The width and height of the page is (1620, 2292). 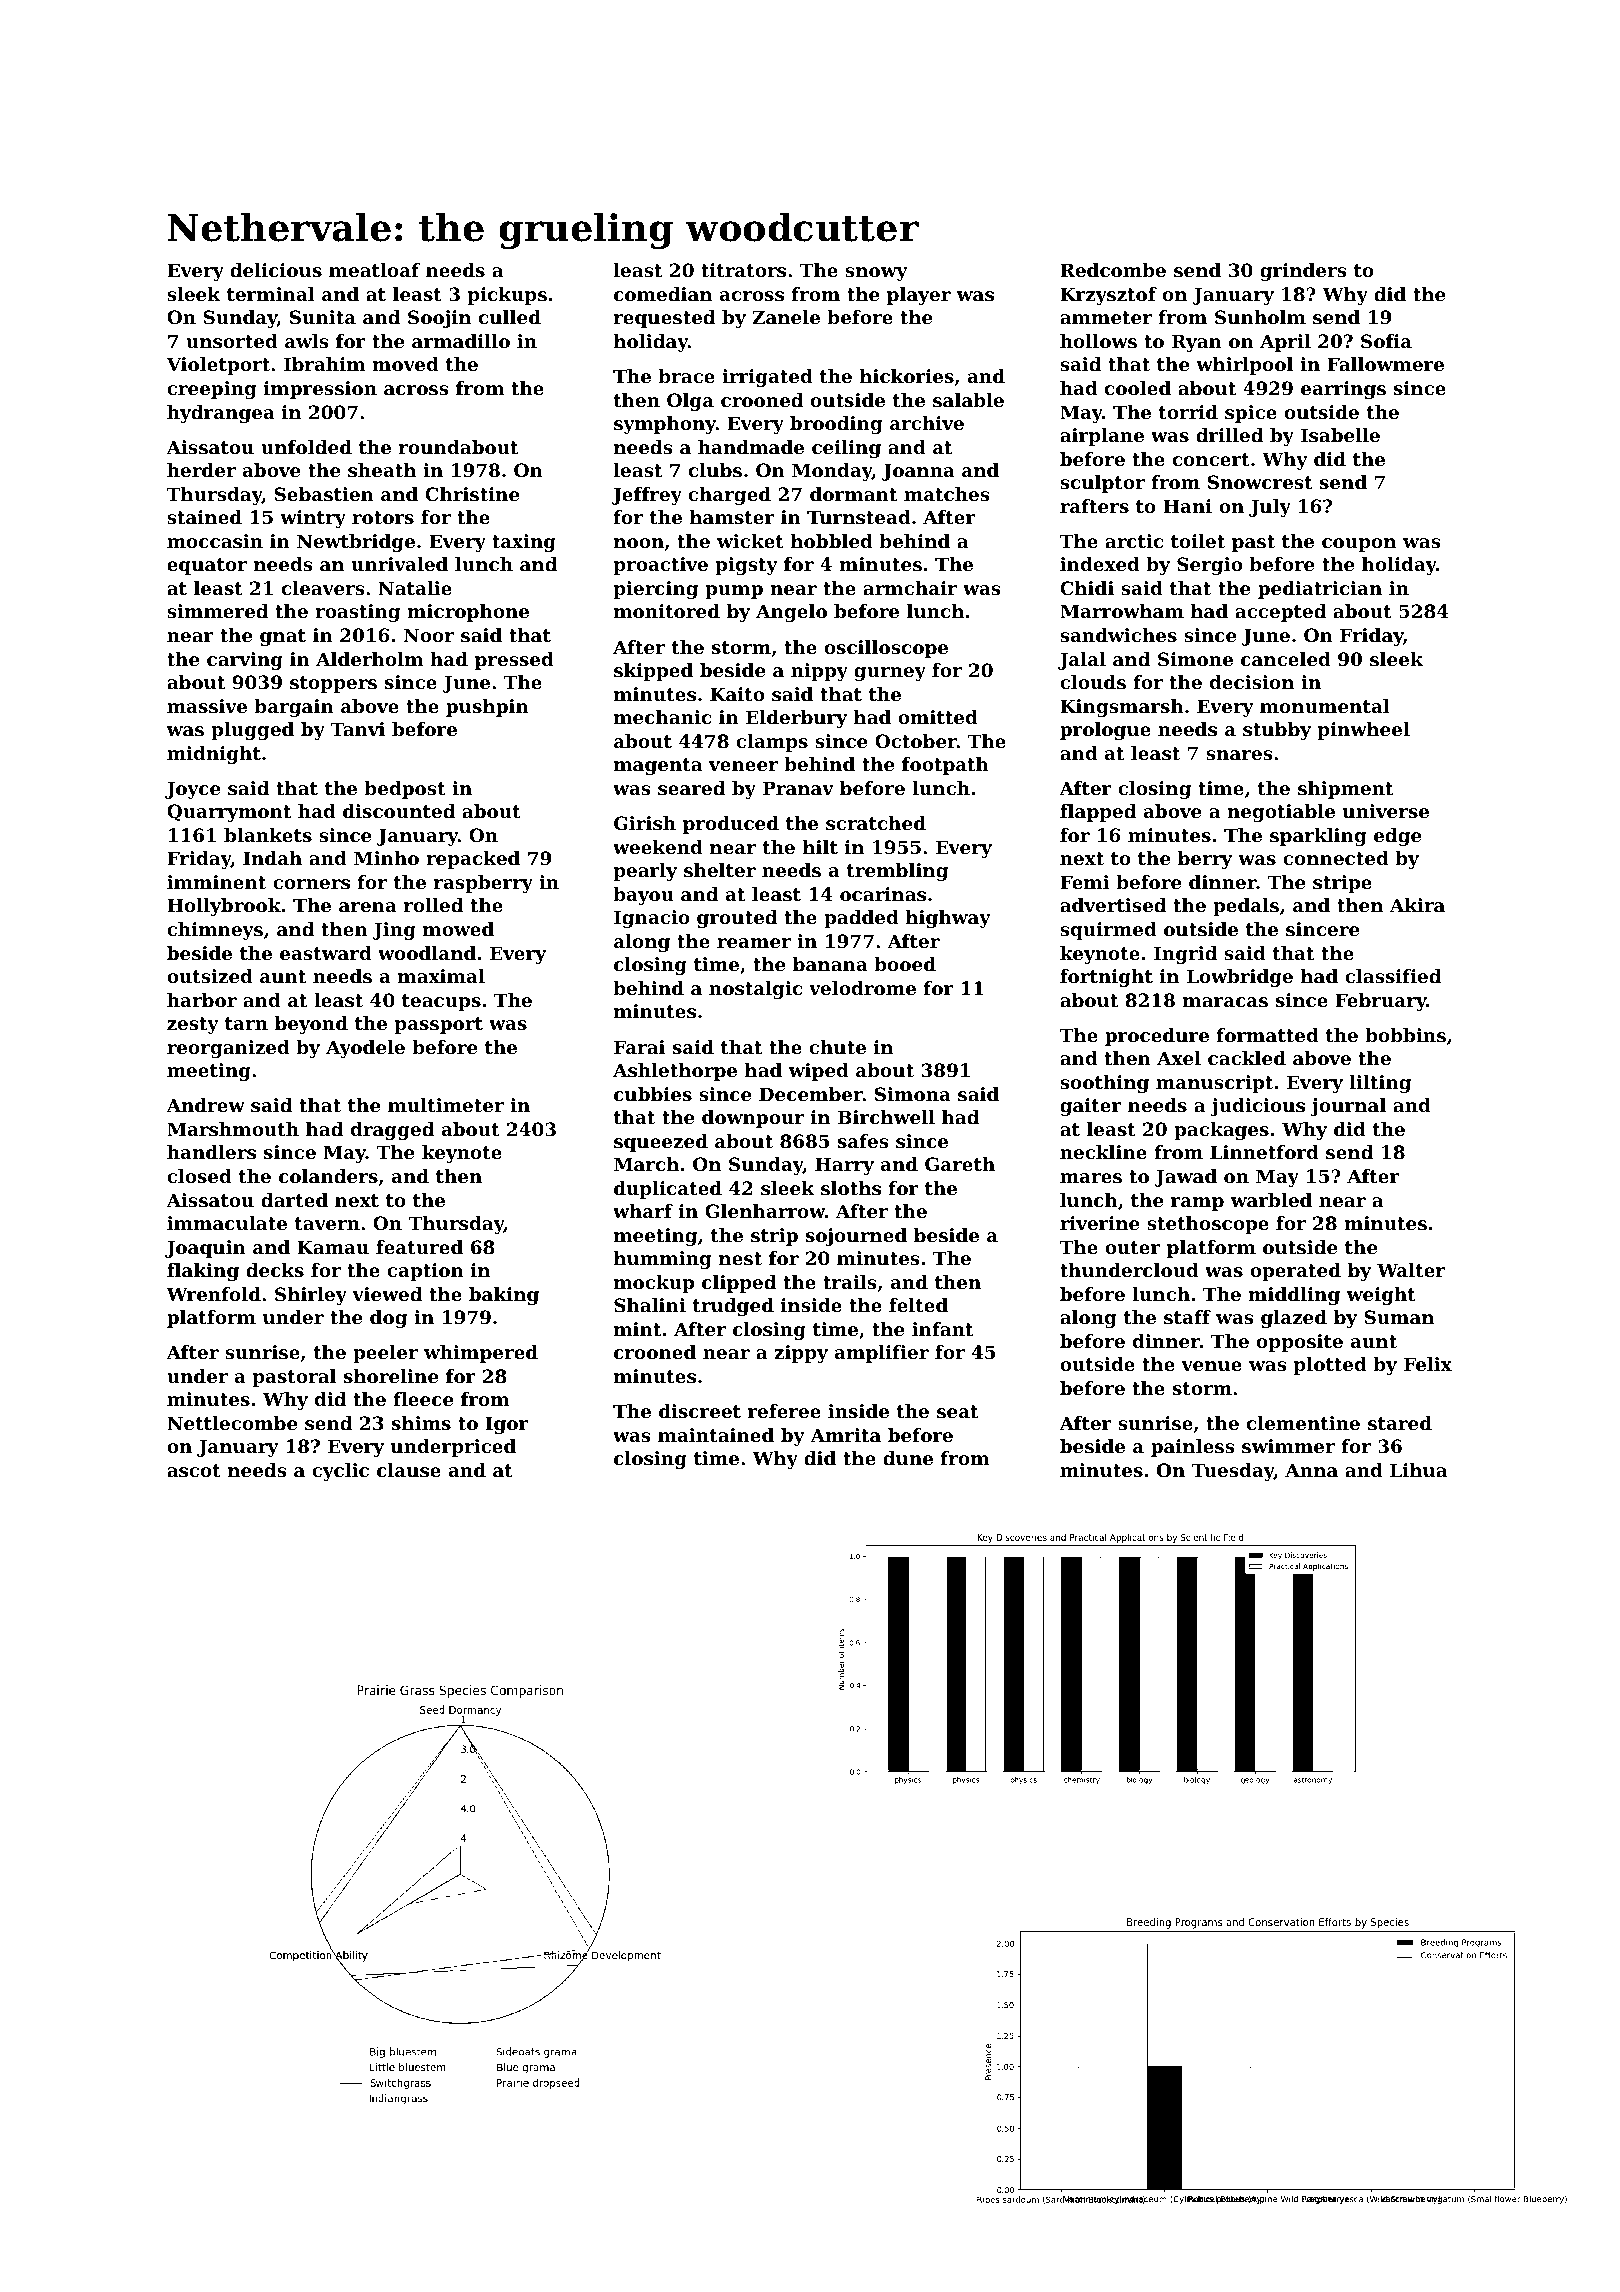 What do you see at coordinates (1393, 976) in the page?
I see `classified` at bounding box center [1393, 976].
